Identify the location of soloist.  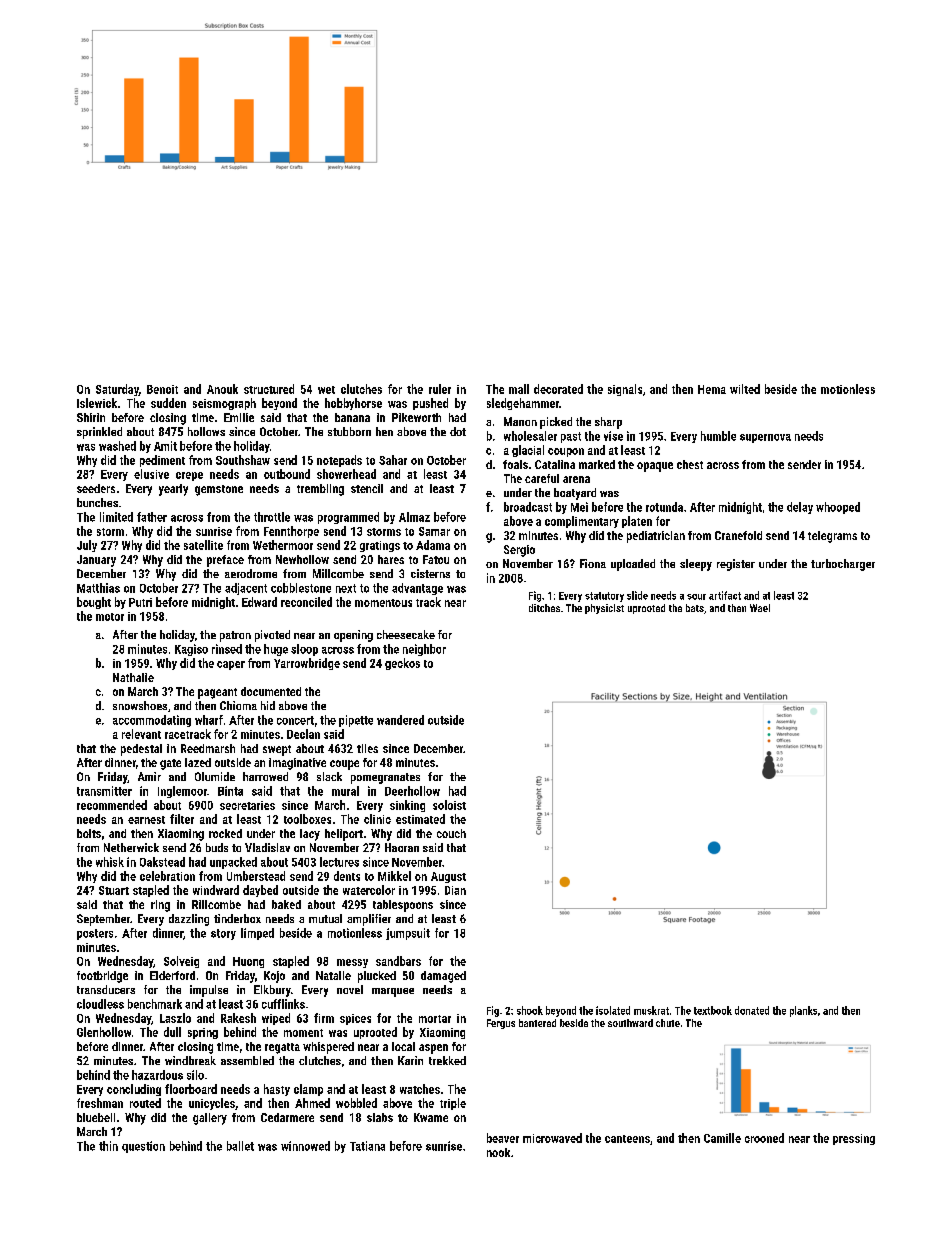
(449, 805).
